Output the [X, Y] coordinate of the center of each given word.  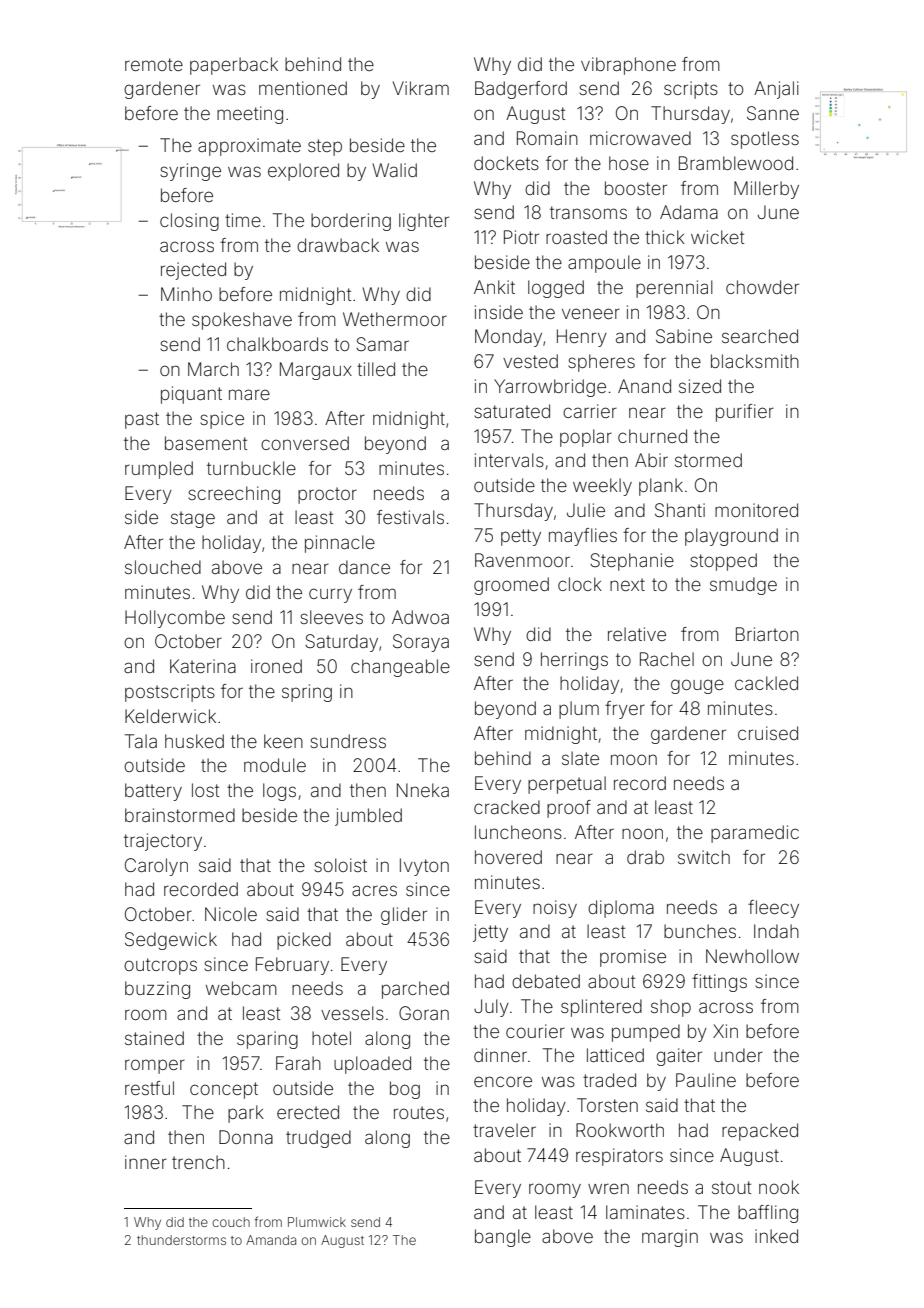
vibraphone [628, 66]
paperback [234, 66]
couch [231, 1222]
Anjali [776, 90]
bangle [503, 1238]
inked [776, 1236]
